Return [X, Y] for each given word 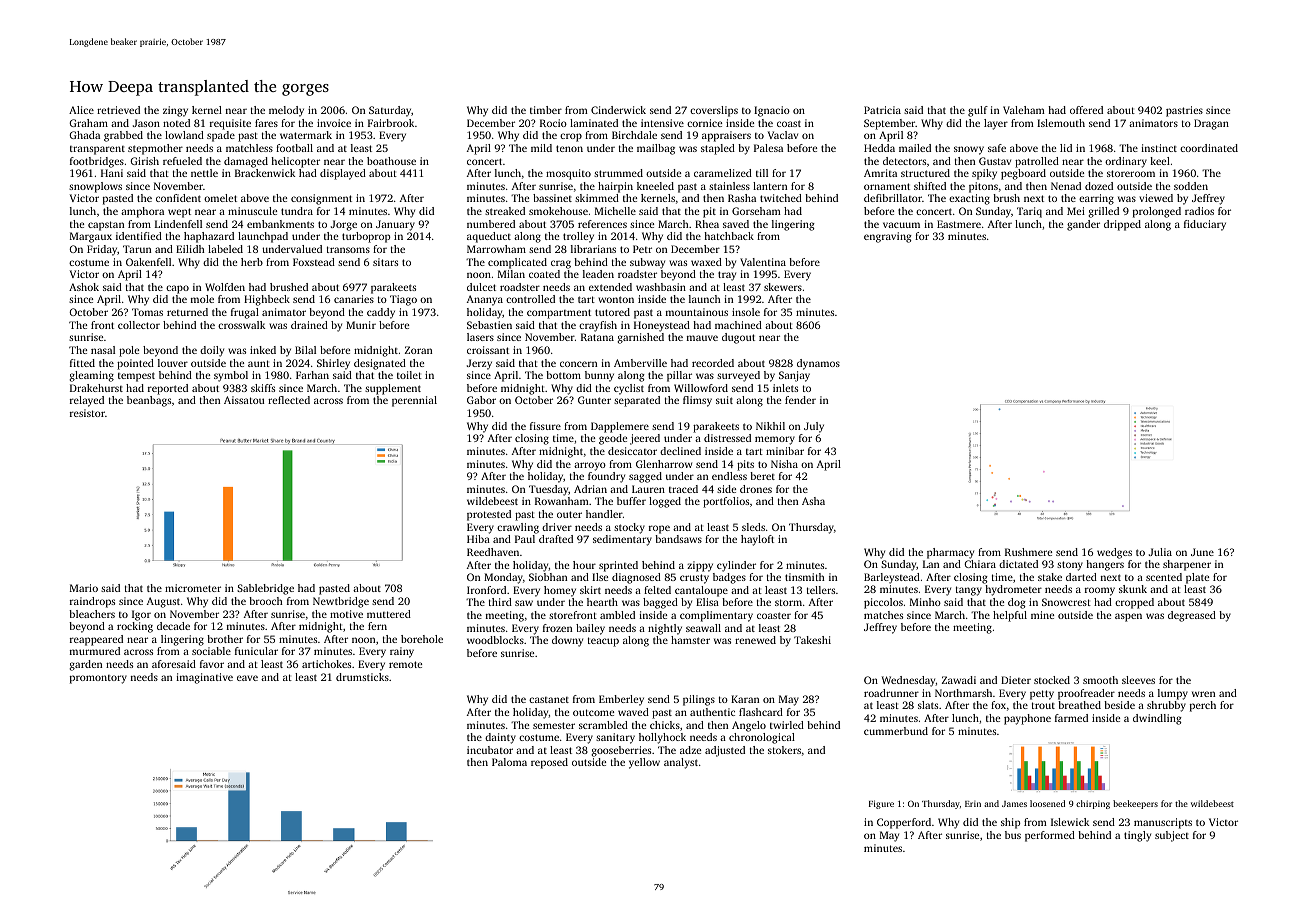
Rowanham [562, 501]
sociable [211, 651]
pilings [699, 700]
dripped [1122, 225]
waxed [706, 262]
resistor [87, 413]
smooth [1100, 680]
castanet [549, 700]
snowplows [95, 187]
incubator [490, 750]
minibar [785, 451]
